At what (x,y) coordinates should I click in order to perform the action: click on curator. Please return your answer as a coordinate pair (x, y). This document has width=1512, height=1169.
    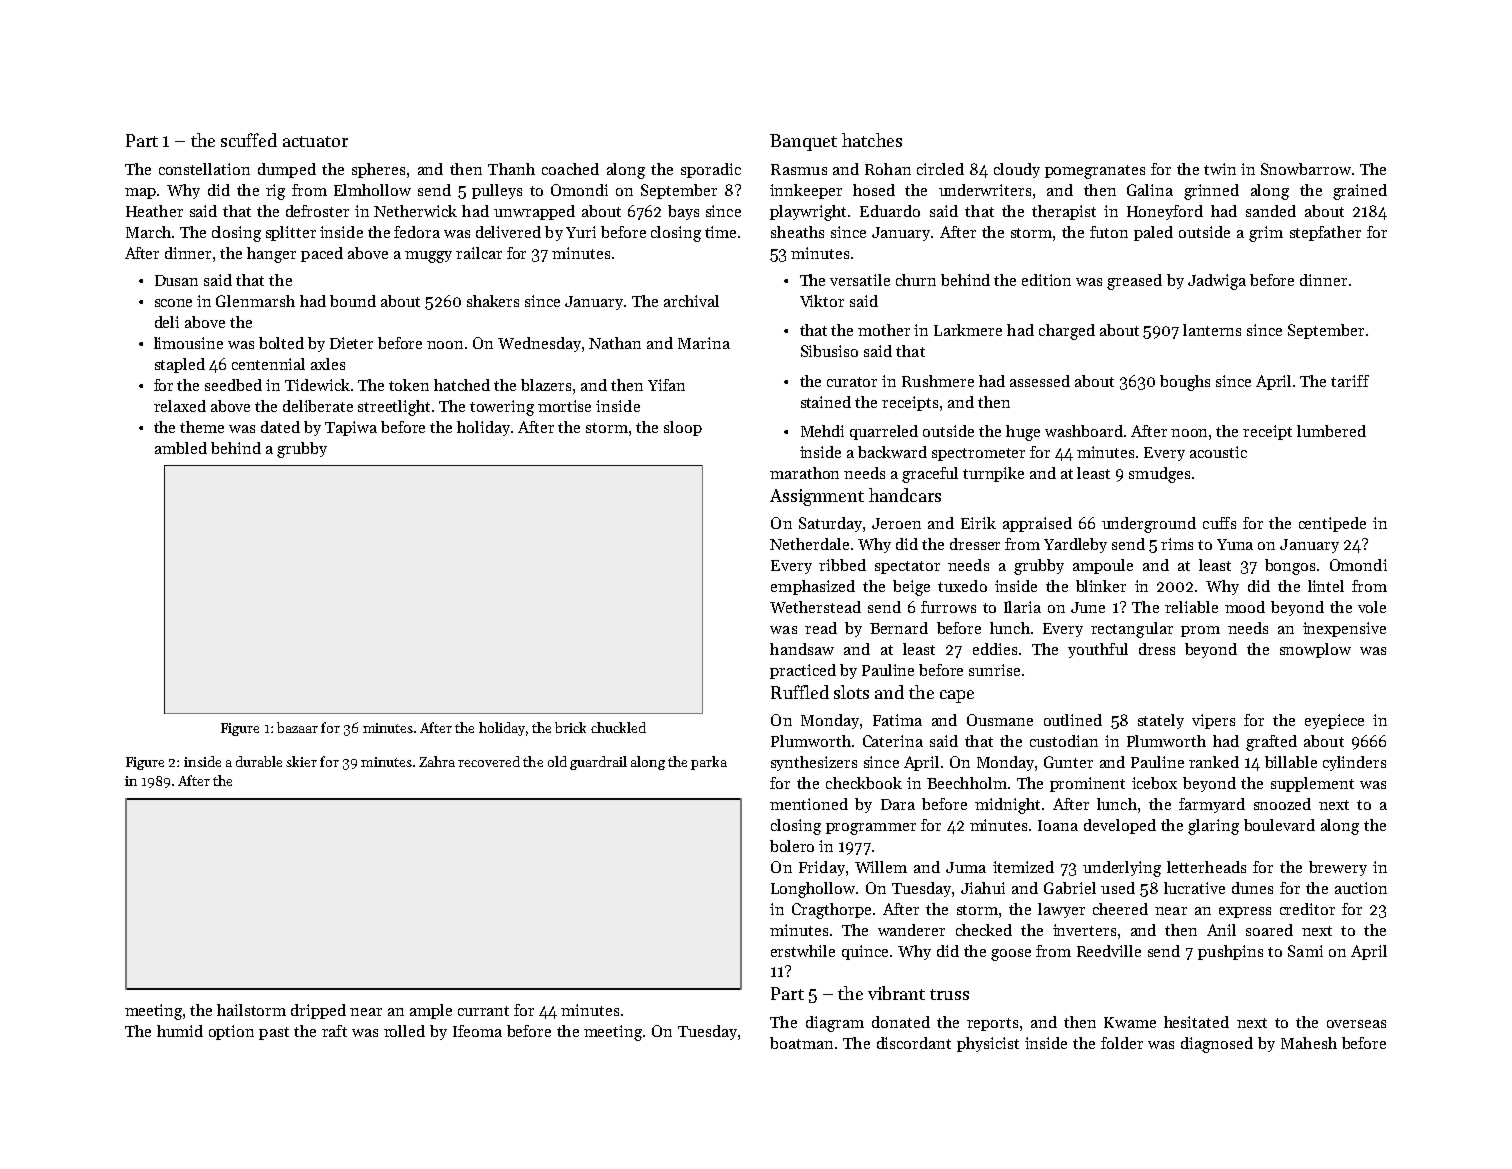
    Looking at the image, I should click on (852, 382).
